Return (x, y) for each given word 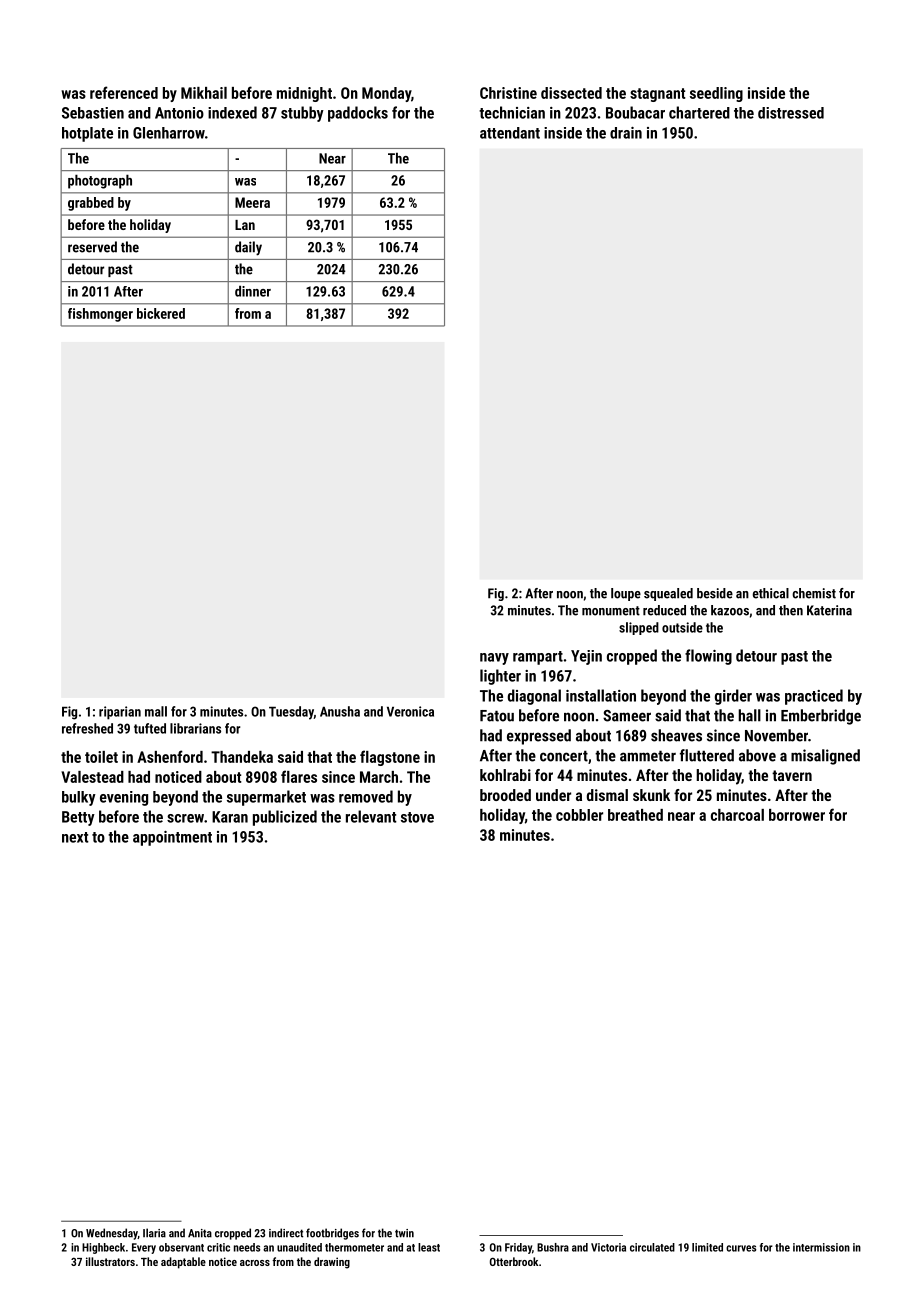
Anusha (340, 711)
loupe (626, 594)
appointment (172, 838)
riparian (120, 713)
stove (417, 817)
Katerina (829, 610)
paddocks (358, 114)
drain (626, 133)
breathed (635, 815)
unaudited (299, 1247)
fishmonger (100, 315)
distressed (791, 113)
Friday (518, 1248)
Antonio (179, 113)
